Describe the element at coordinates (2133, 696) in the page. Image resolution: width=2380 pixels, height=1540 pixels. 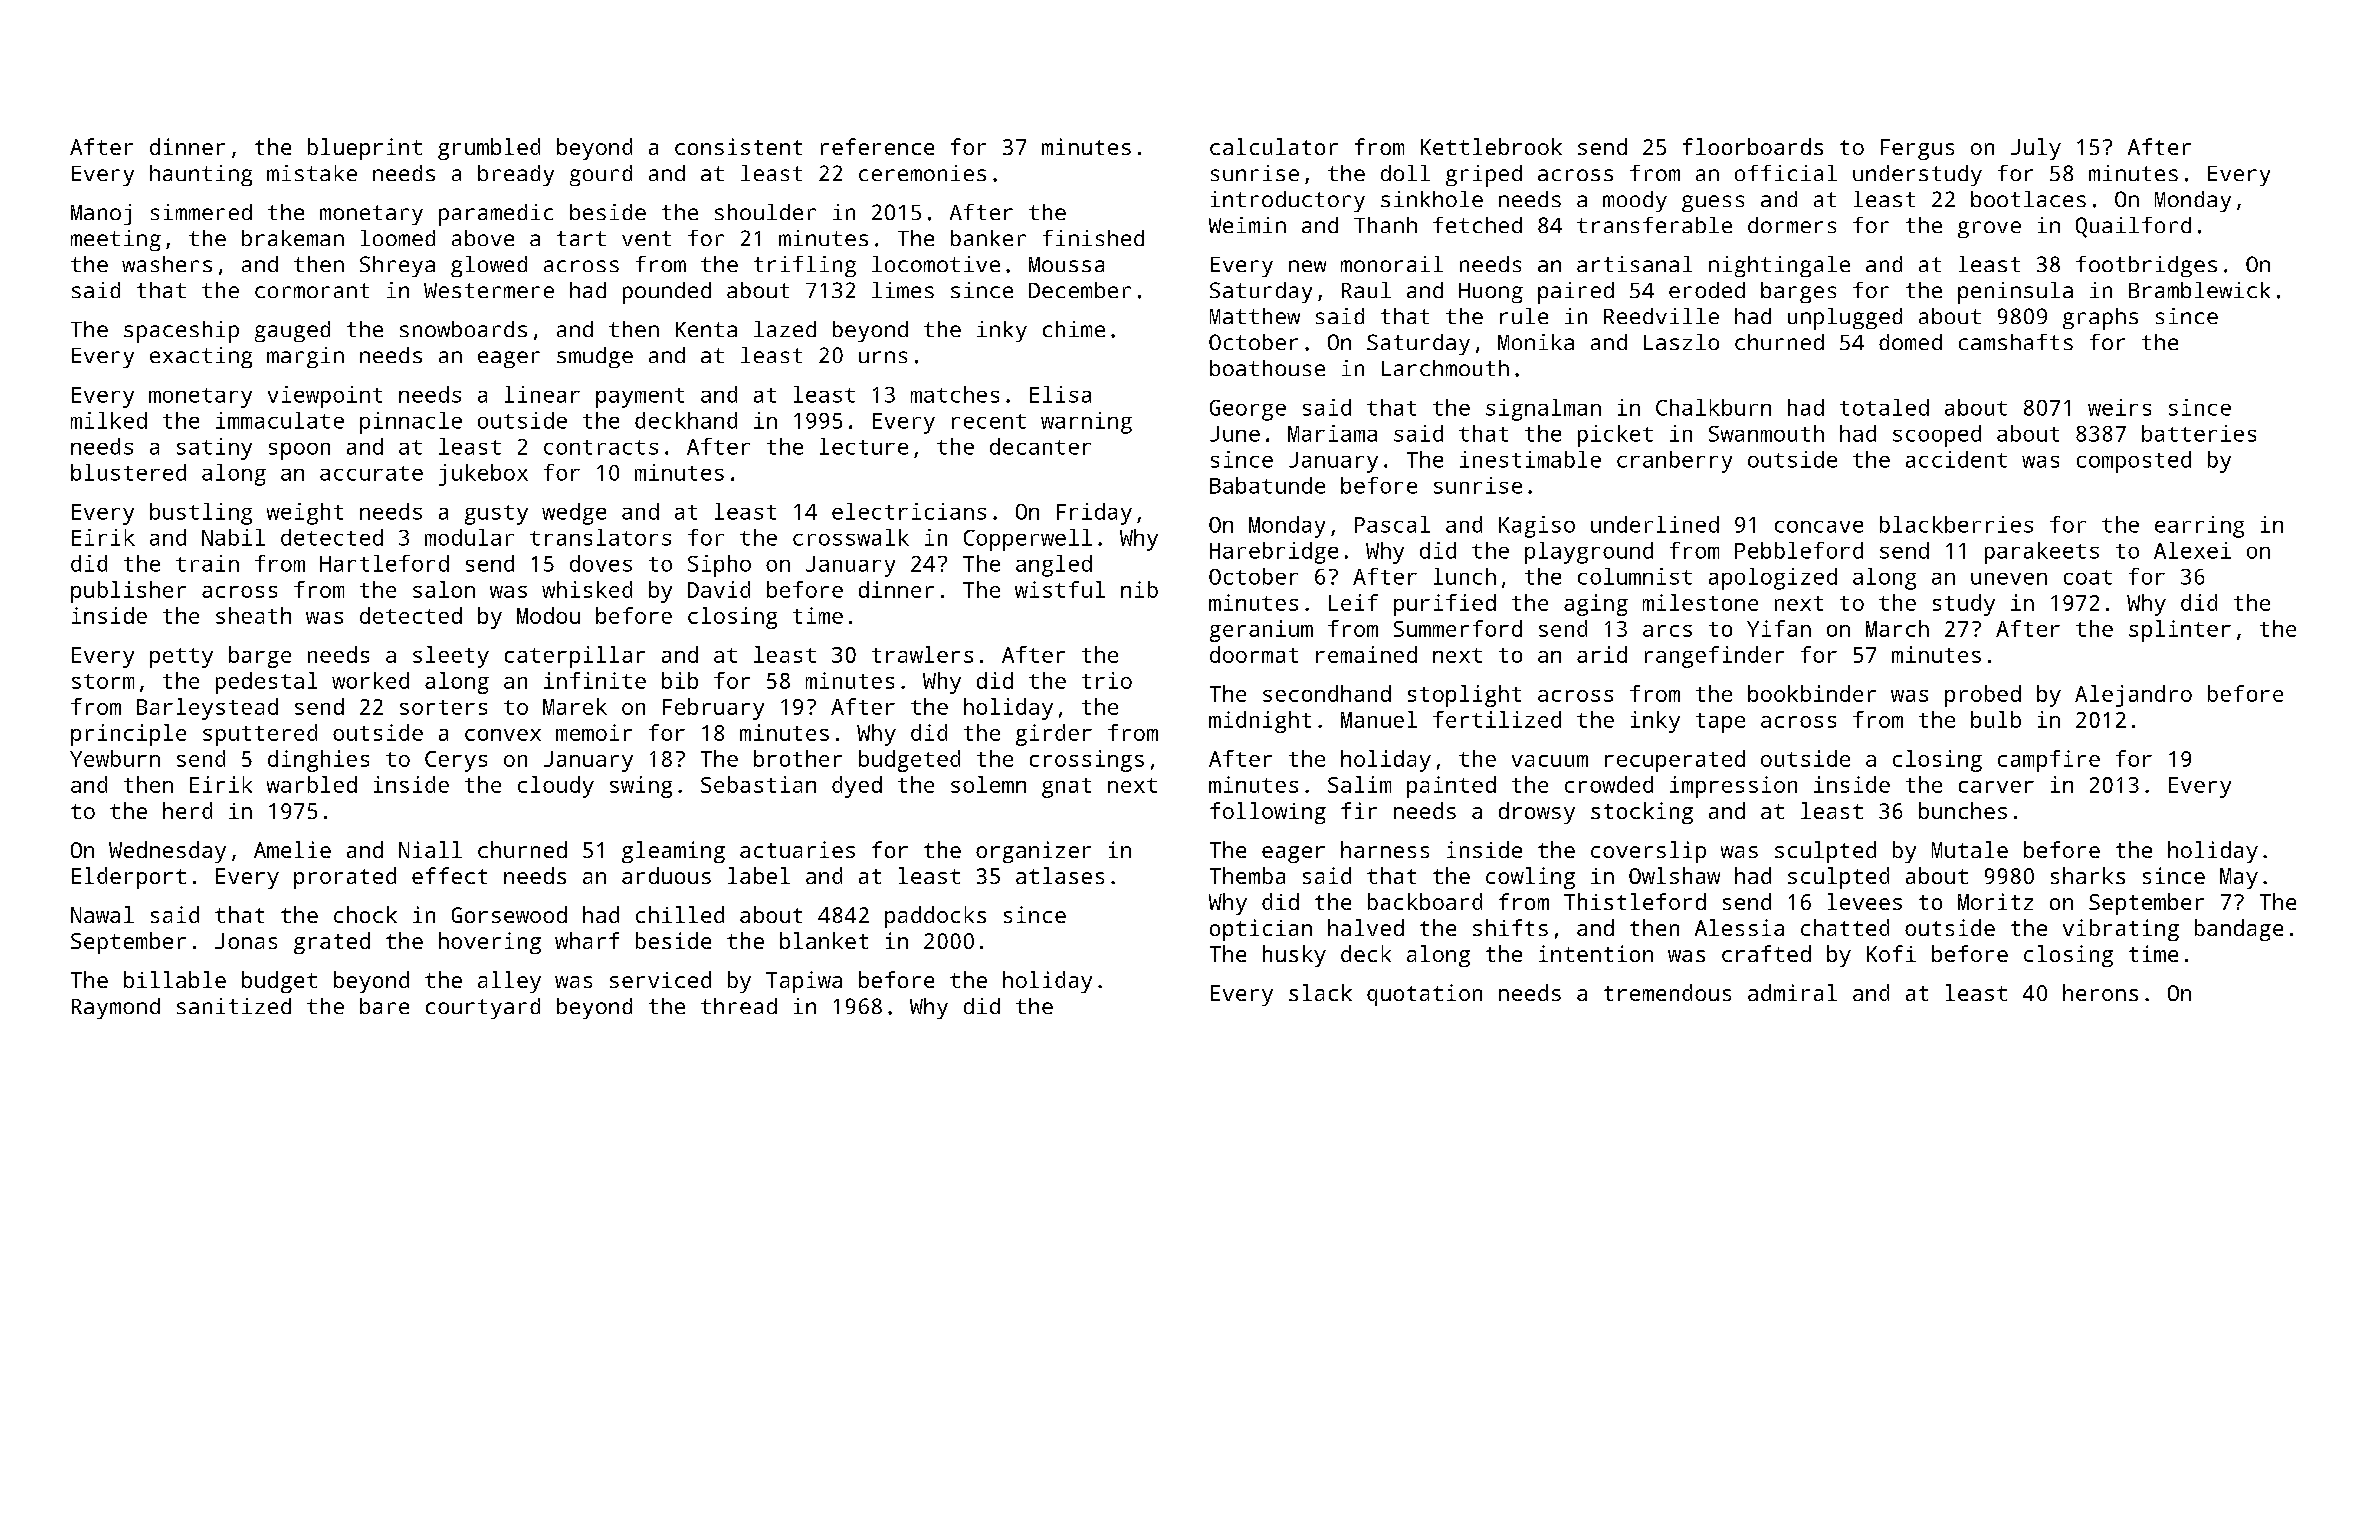
I see `Alejandro` at that location.
